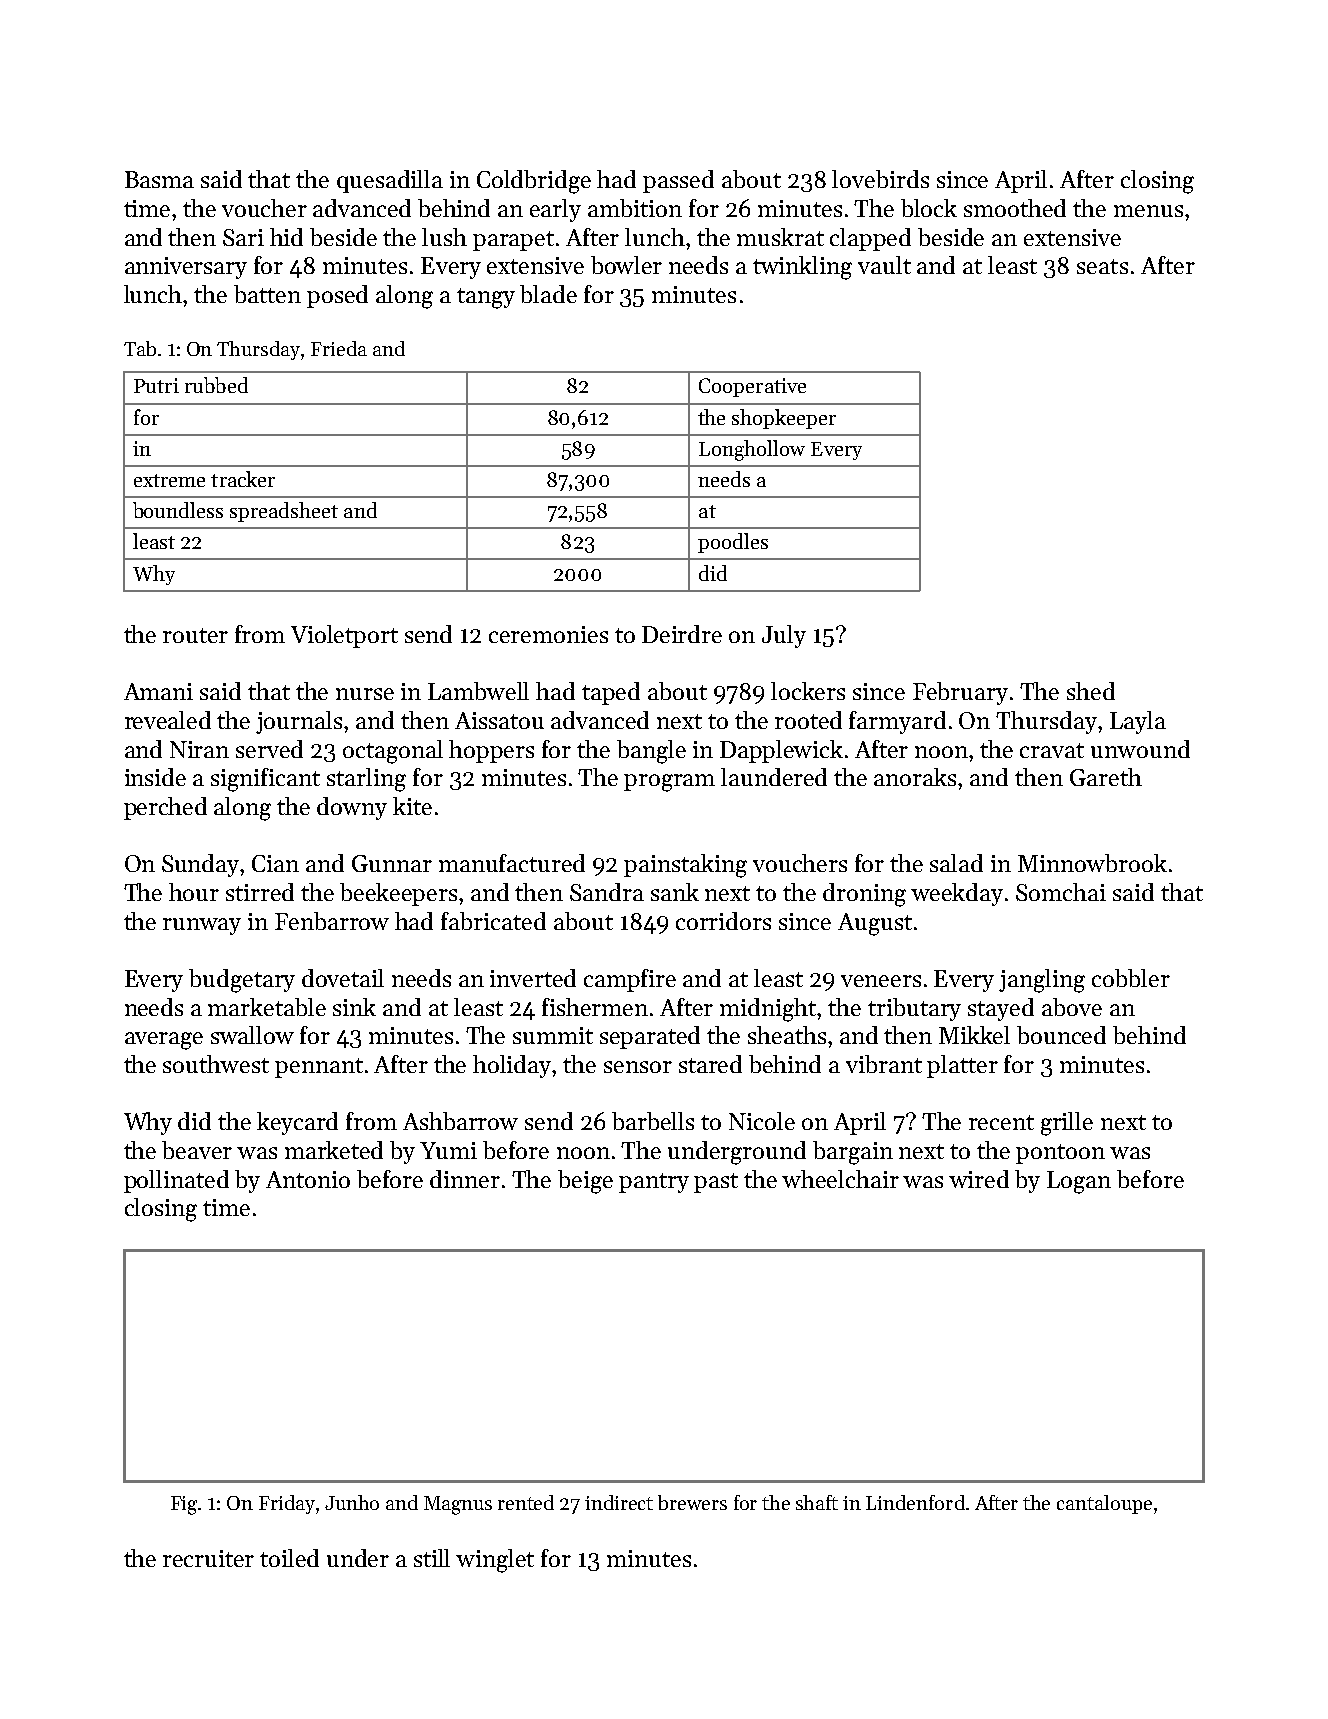  What do you see at coordinates (465, 1179) in the image?
I see `dinner` at bounding box center [465, 1179].
